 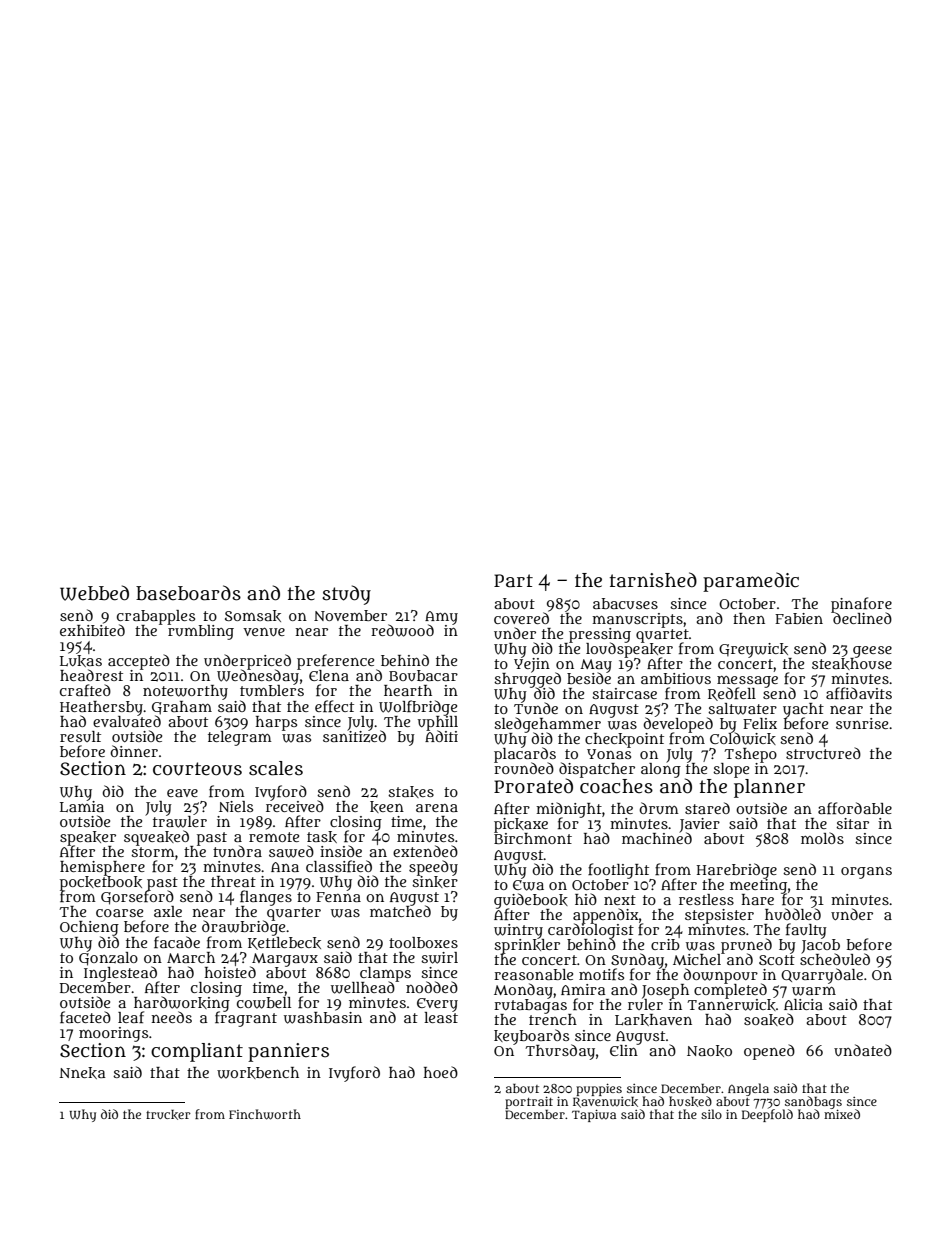 What do you see at coordinates (751, 582) in the screenshot?
I see `paramedic` at bounding box center [751, 582].
